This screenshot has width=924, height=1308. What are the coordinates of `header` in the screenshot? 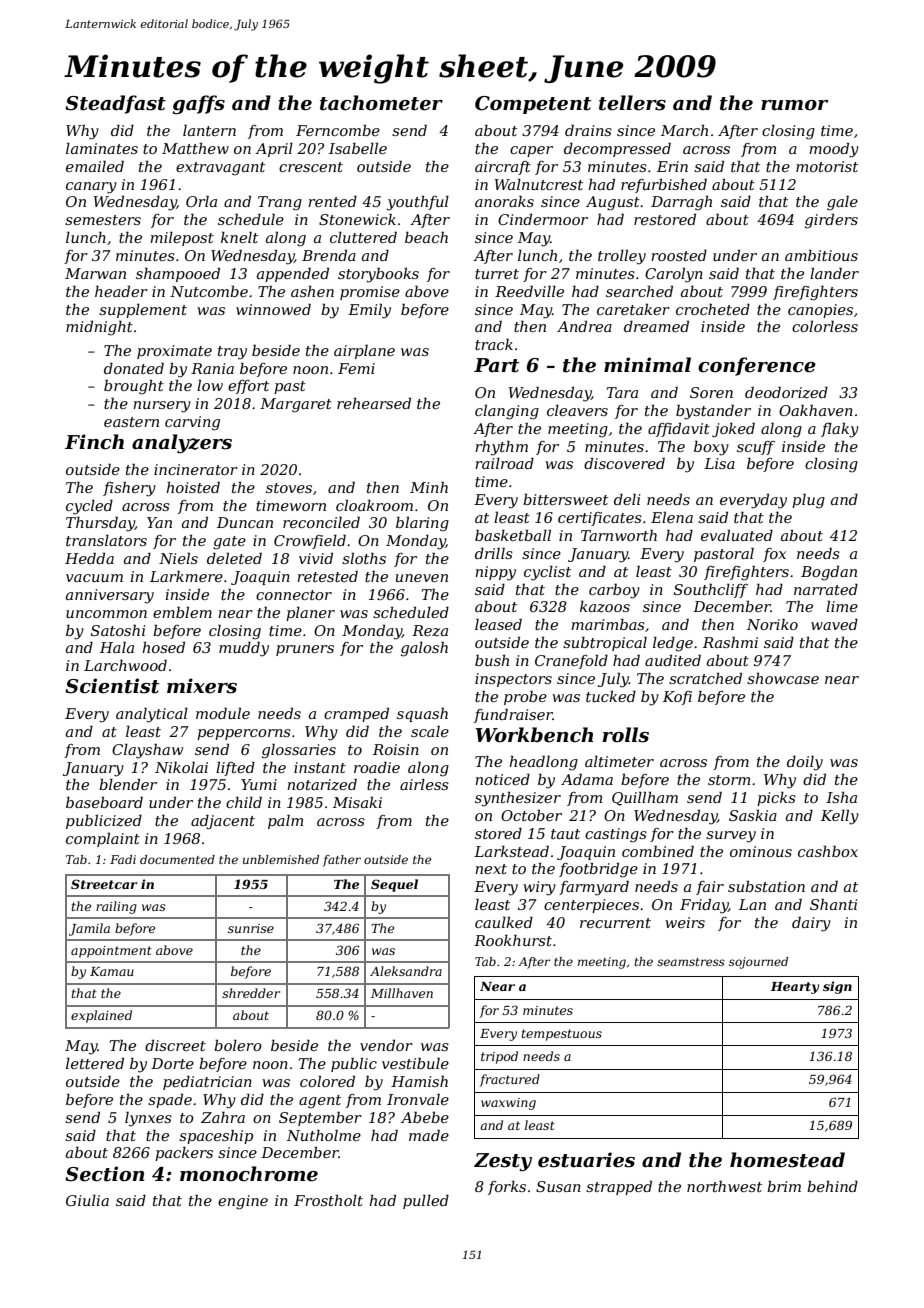 It's located at (121, 291).
